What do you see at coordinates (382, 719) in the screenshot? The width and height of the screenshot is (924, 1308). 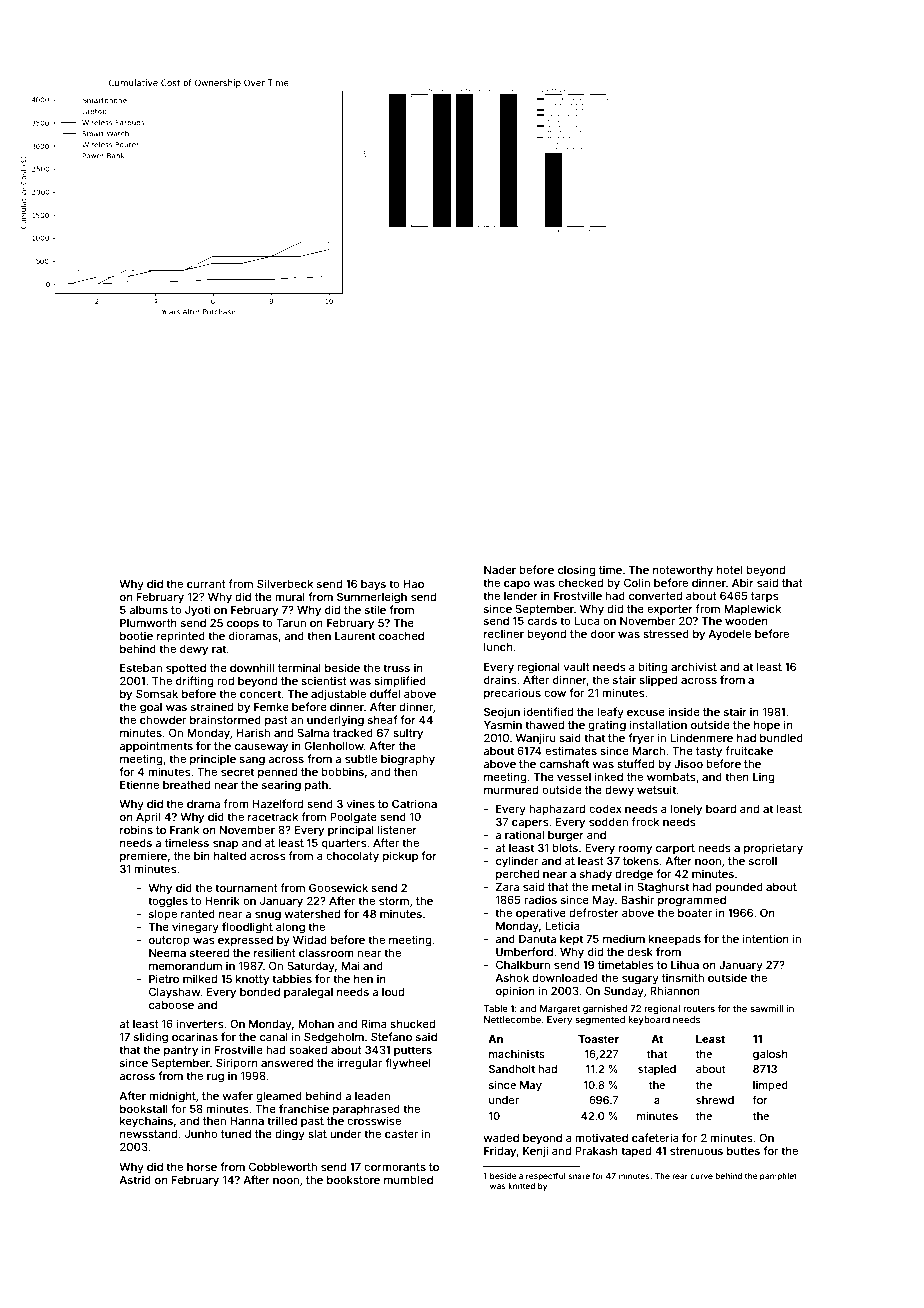 I see `sheaf` at bounding box center [382, 719].
